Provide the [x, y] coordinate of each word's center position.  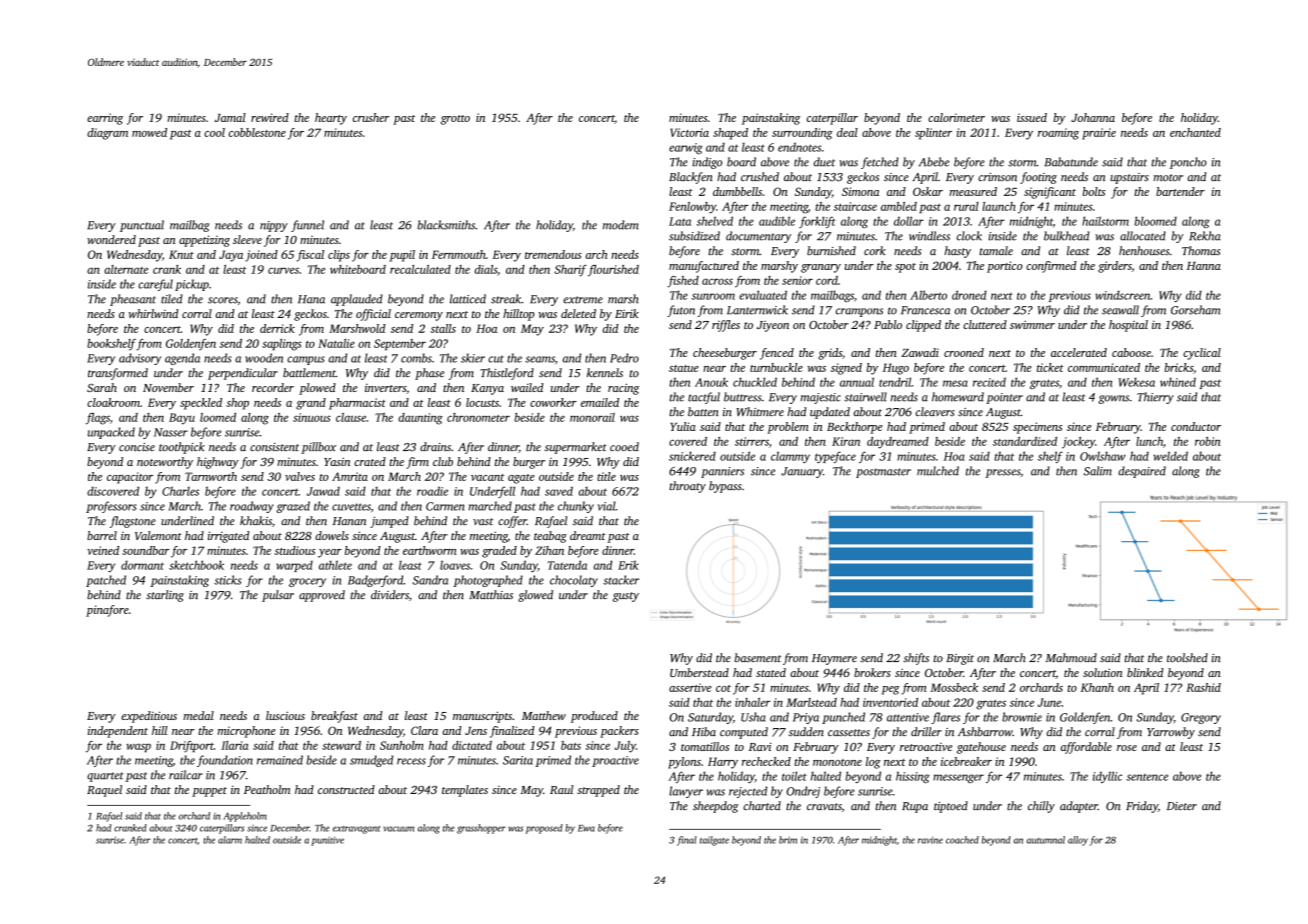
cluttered [985, 324]
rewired [270, 117]
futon [681, 311]
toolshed [1187, 658]
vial [607, 506]
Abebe [934, 162]
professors [111, 507]
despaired [1142, 472]
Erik [628, 565]
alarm [230, 840]
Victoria [689, 132]
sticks [228, 580]
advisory [140, 359]
